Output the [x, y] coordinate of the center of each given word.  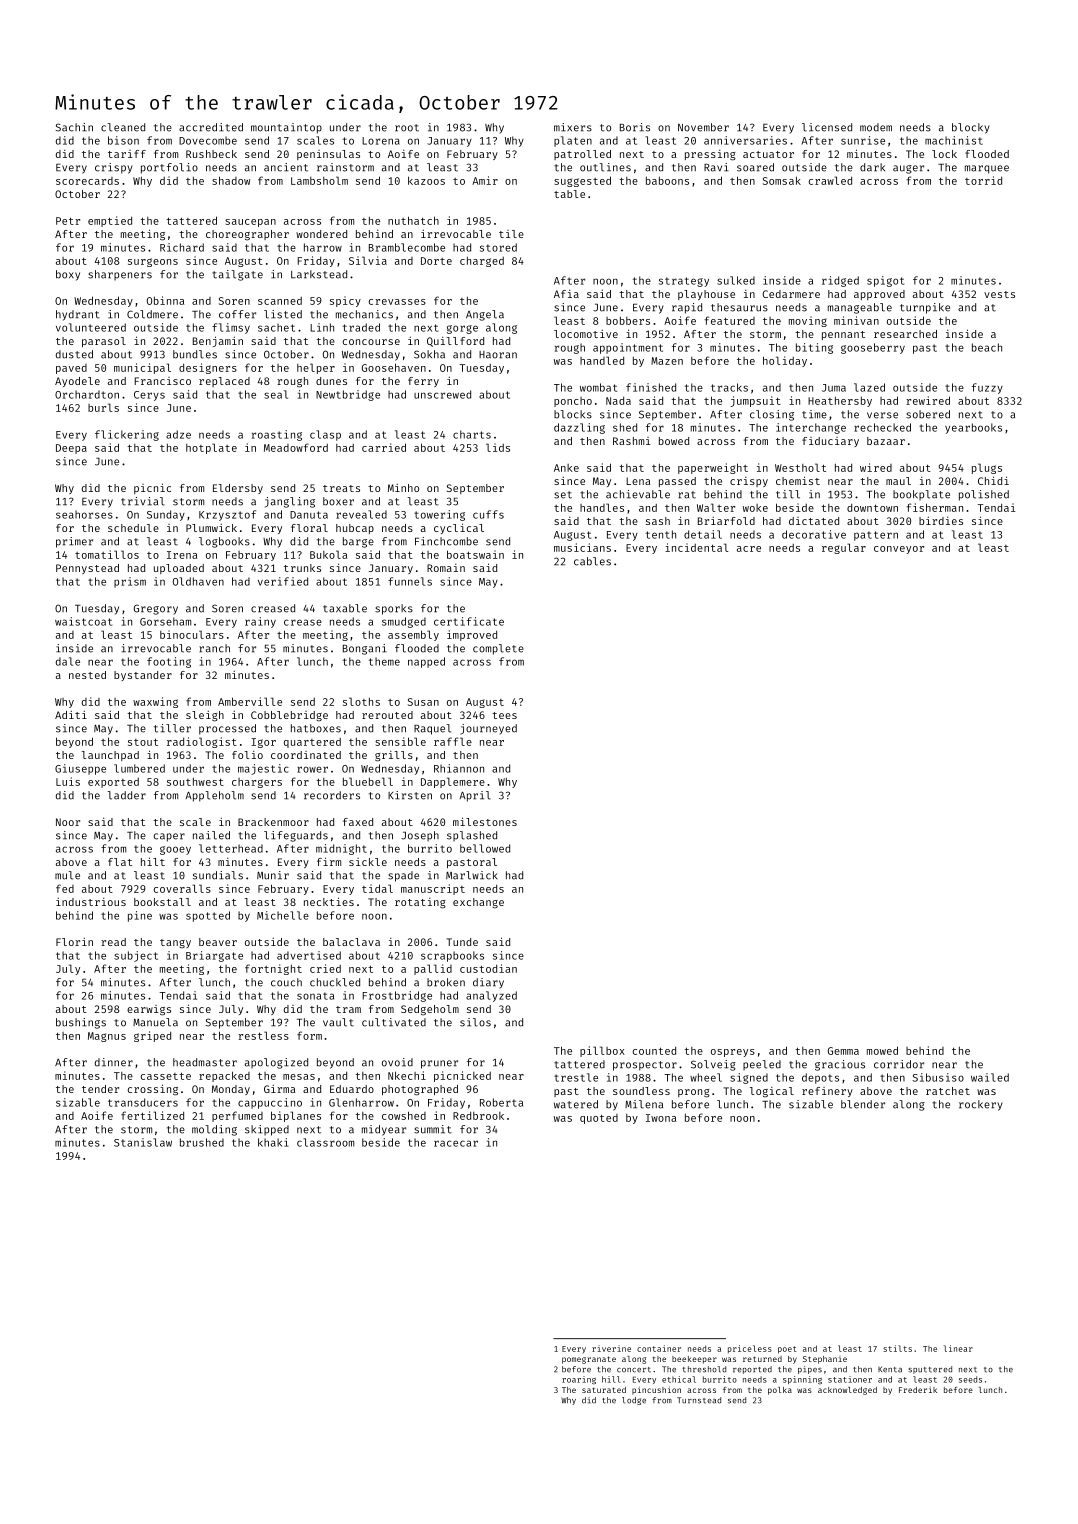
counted [654, 1050]
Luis [68, 781]
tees [504, 715]
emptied [110, 221]
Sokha [429, 354]
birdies [941, 521]
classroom [325, 1142]
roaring [579, 1380]
